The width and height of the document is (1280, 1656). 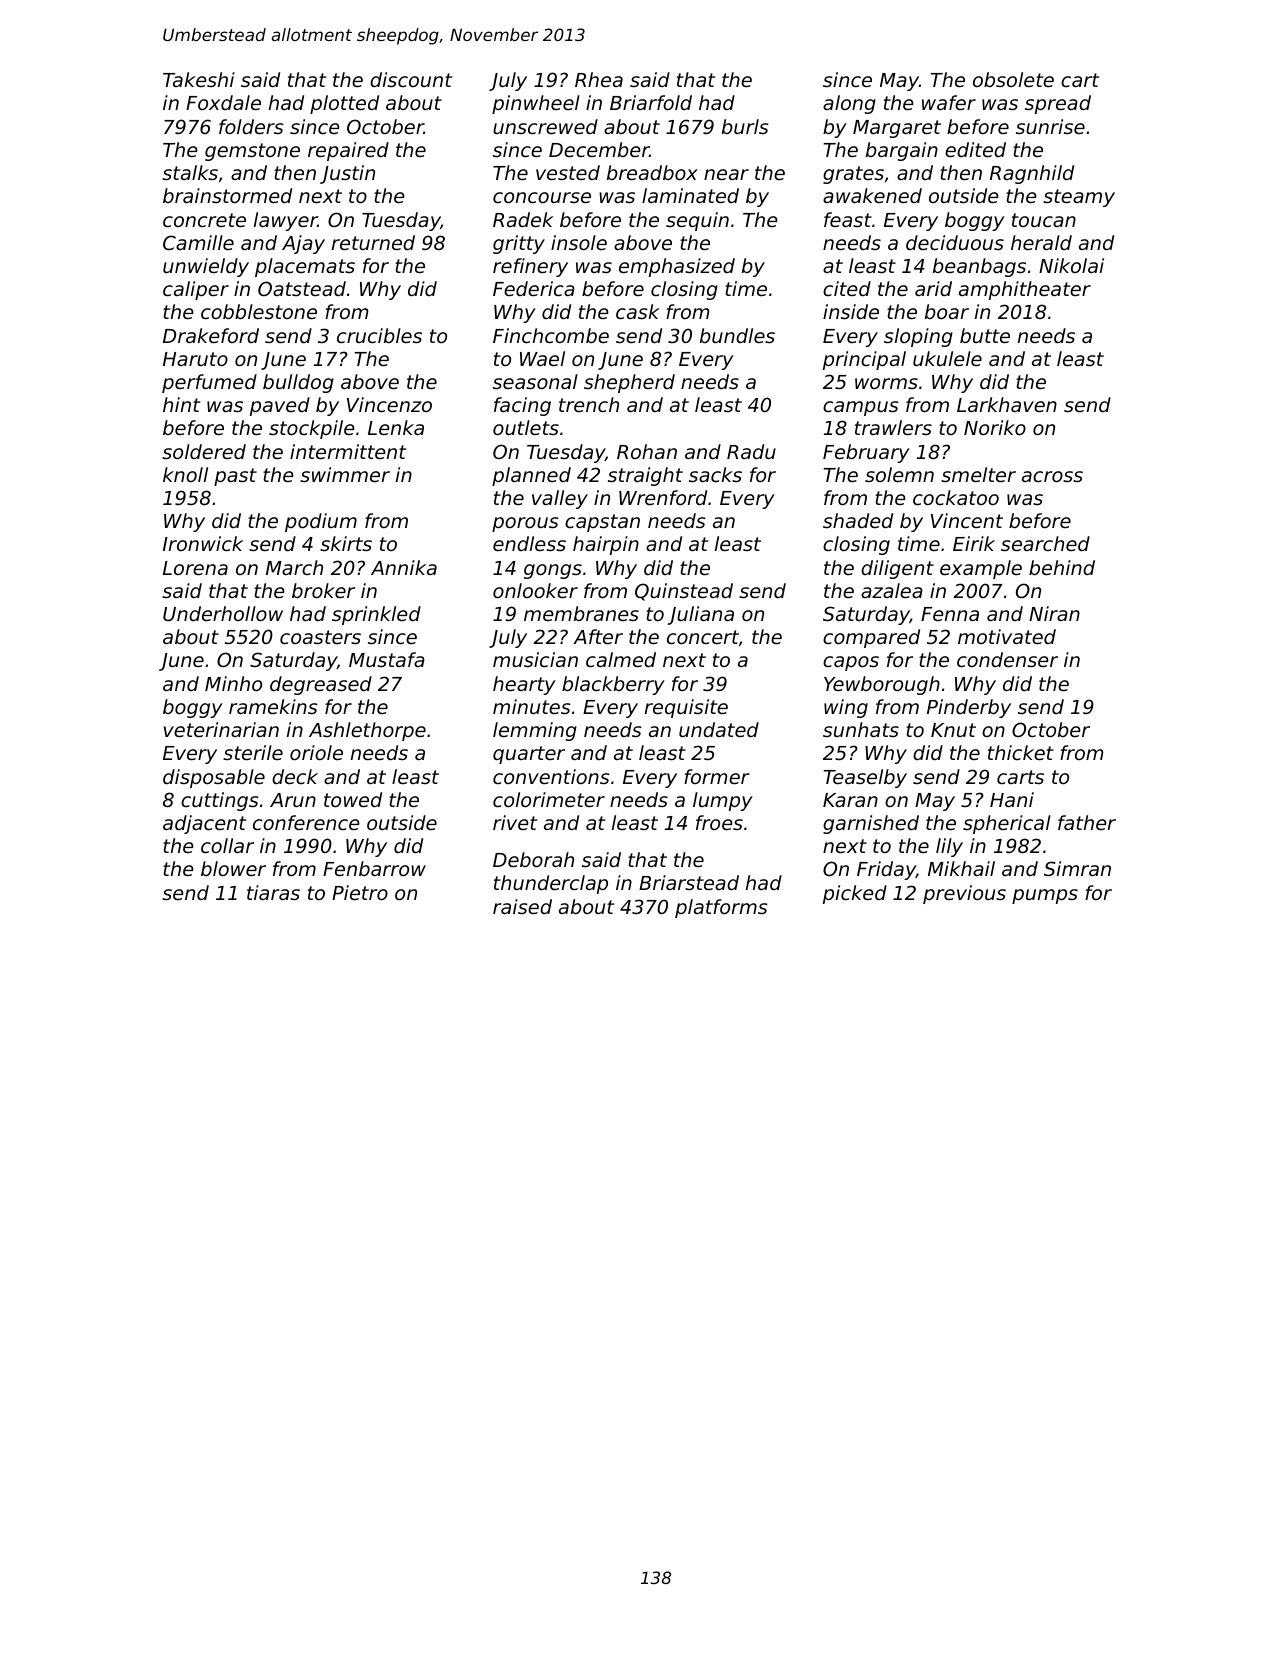 I want to click on concourse, so click(x=542, y=197).
